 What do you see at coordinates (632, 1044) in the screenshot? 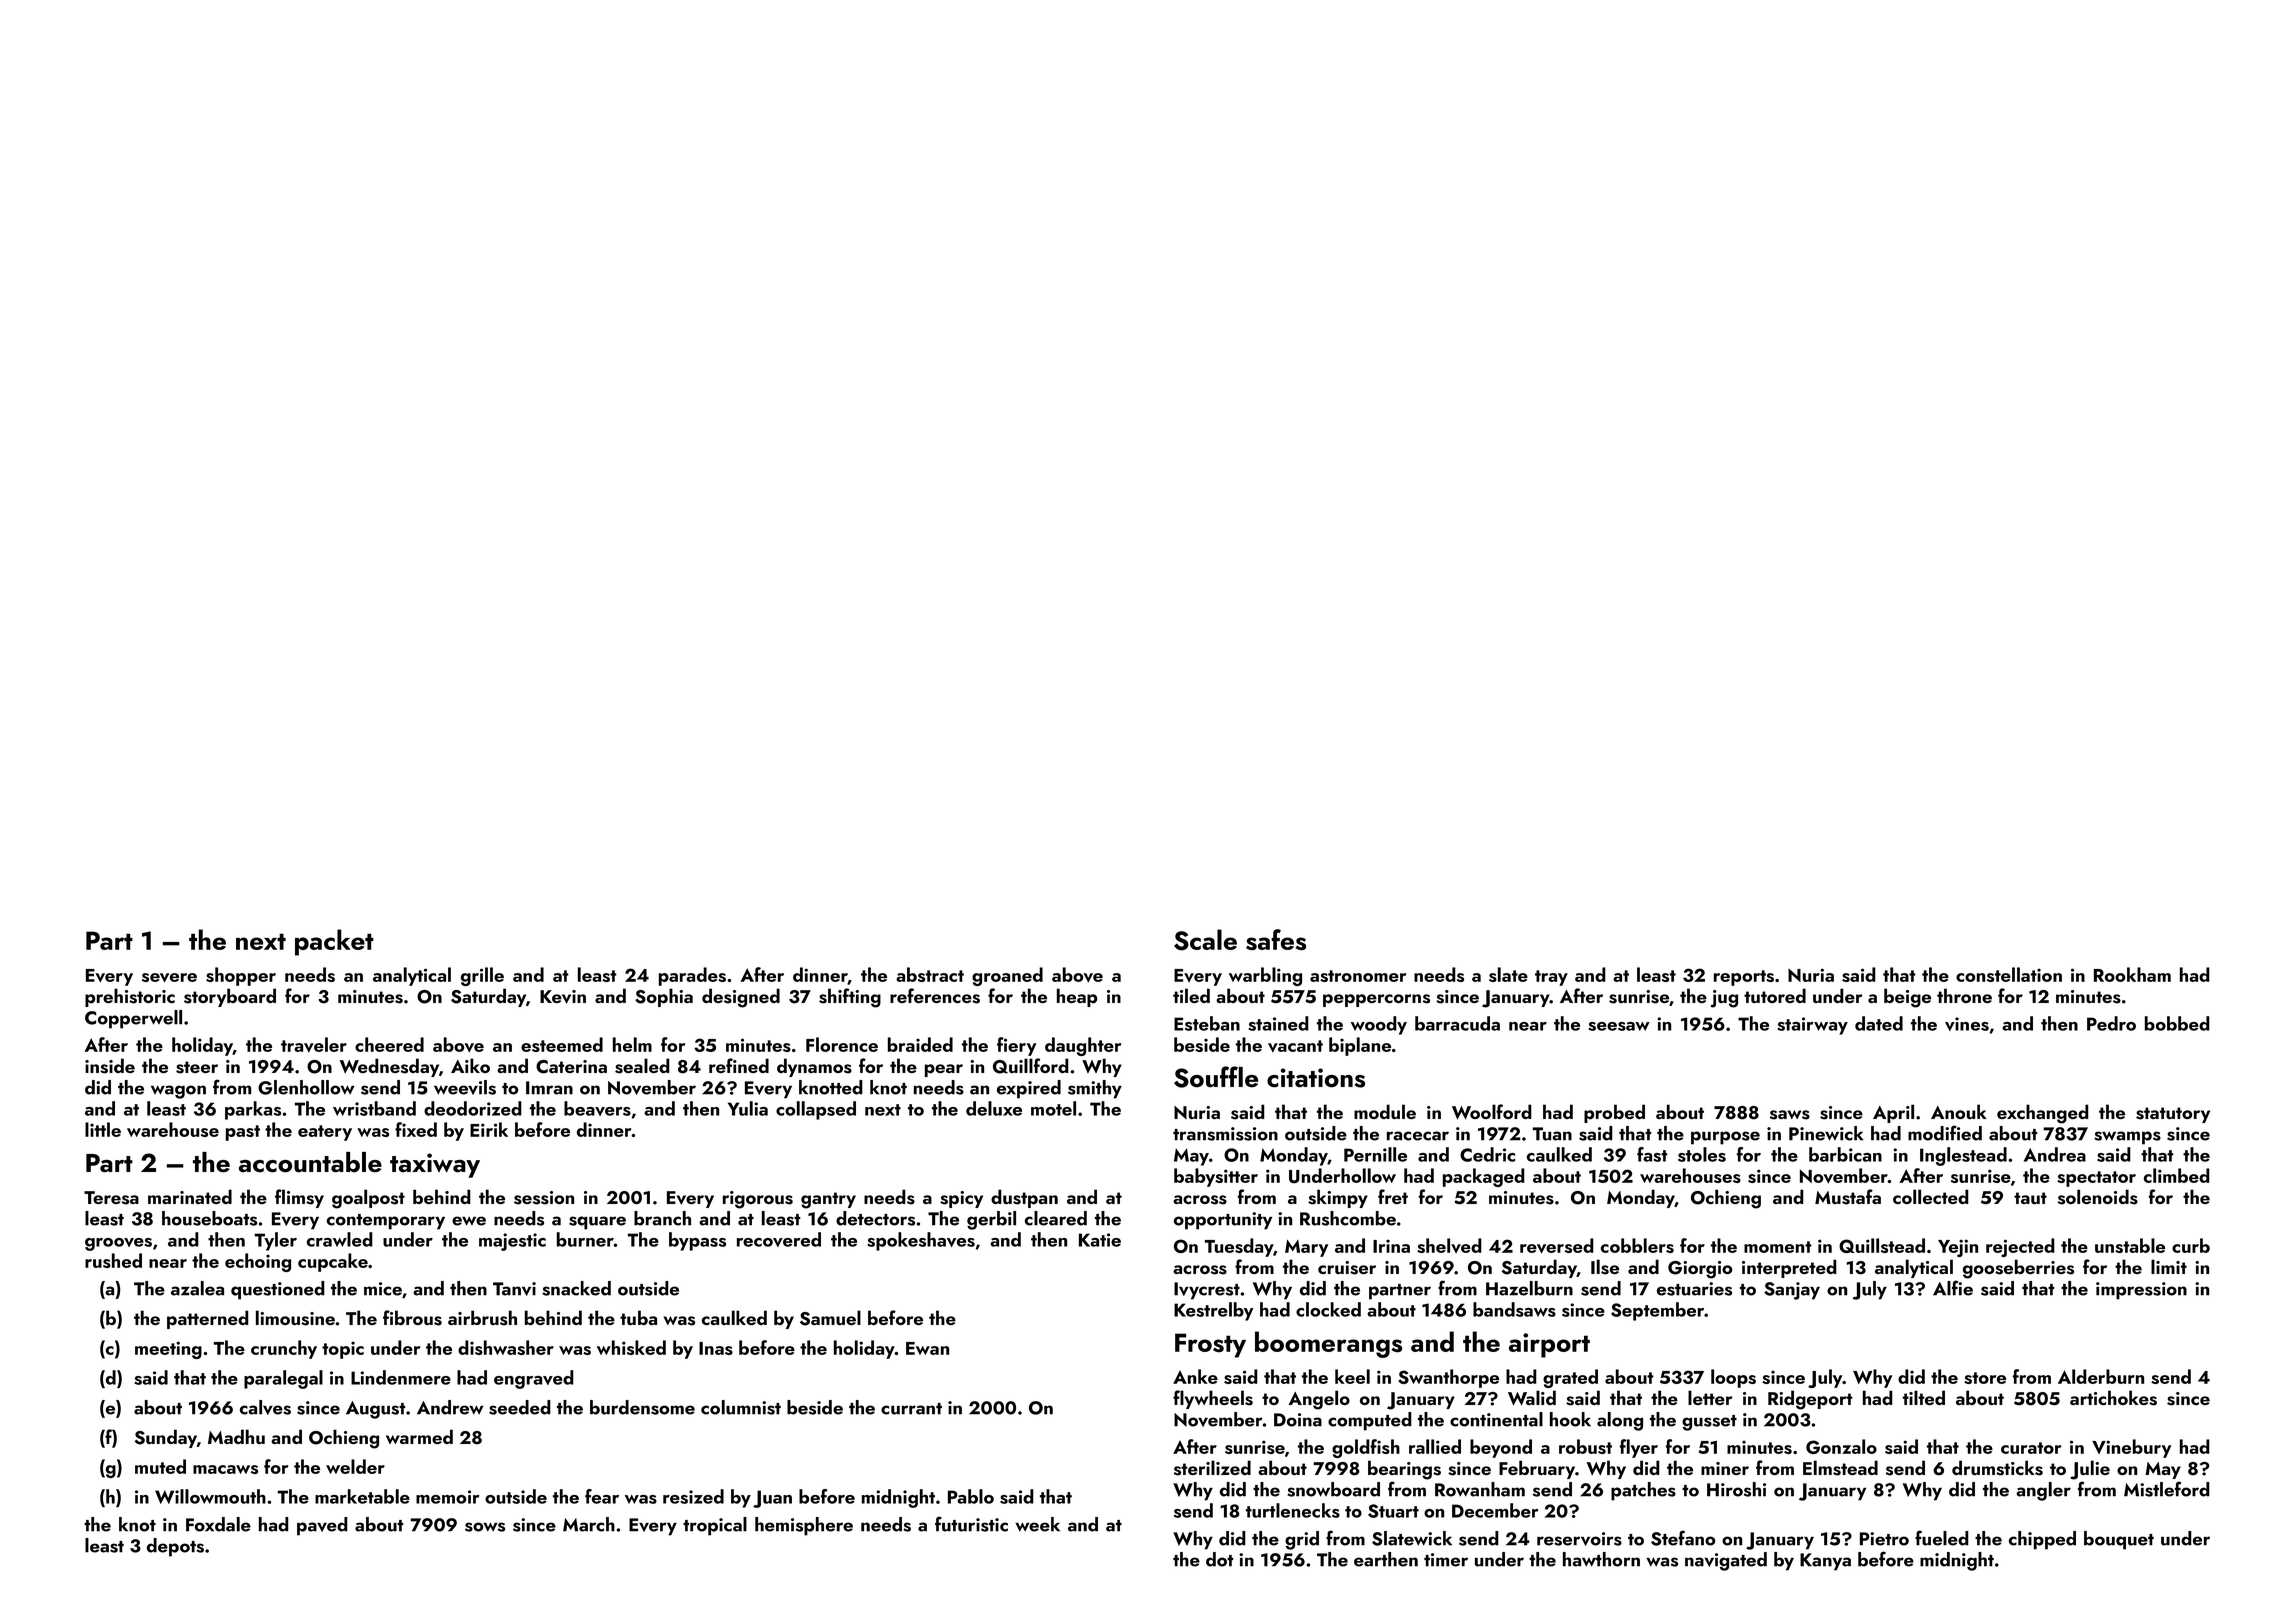
I see `helm` at bounding box center [632, 1044].
